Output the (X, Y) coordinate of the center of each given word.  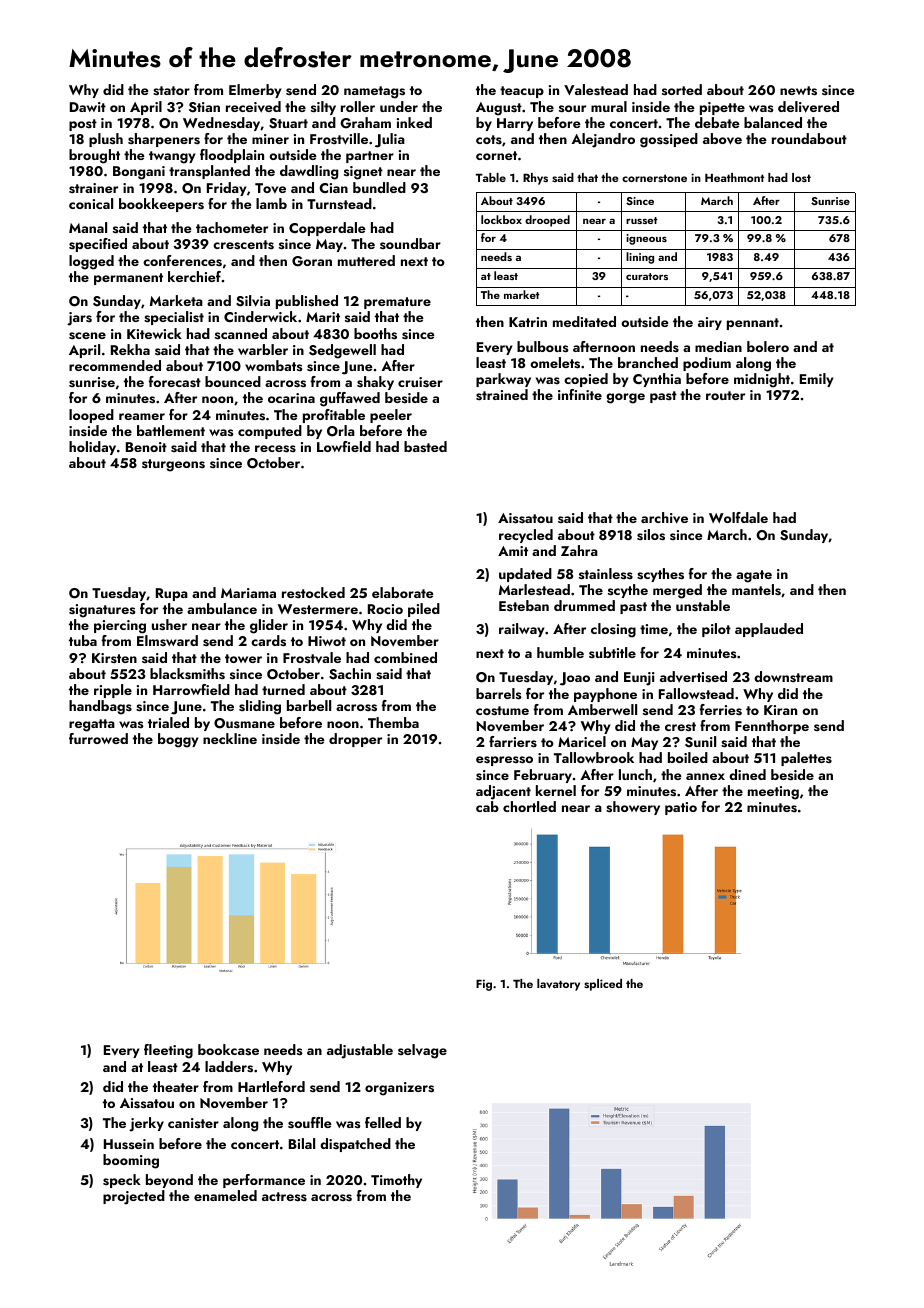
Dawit (88, 107)
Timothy (396, 1181)
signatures (102, 611)
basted (425, 447)
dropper (355, 740)
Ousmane (244, 723)
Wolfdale (738, 517)
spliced (603, 985)
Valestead (596, 90)
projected (134, 1197)
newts (798, 91)
